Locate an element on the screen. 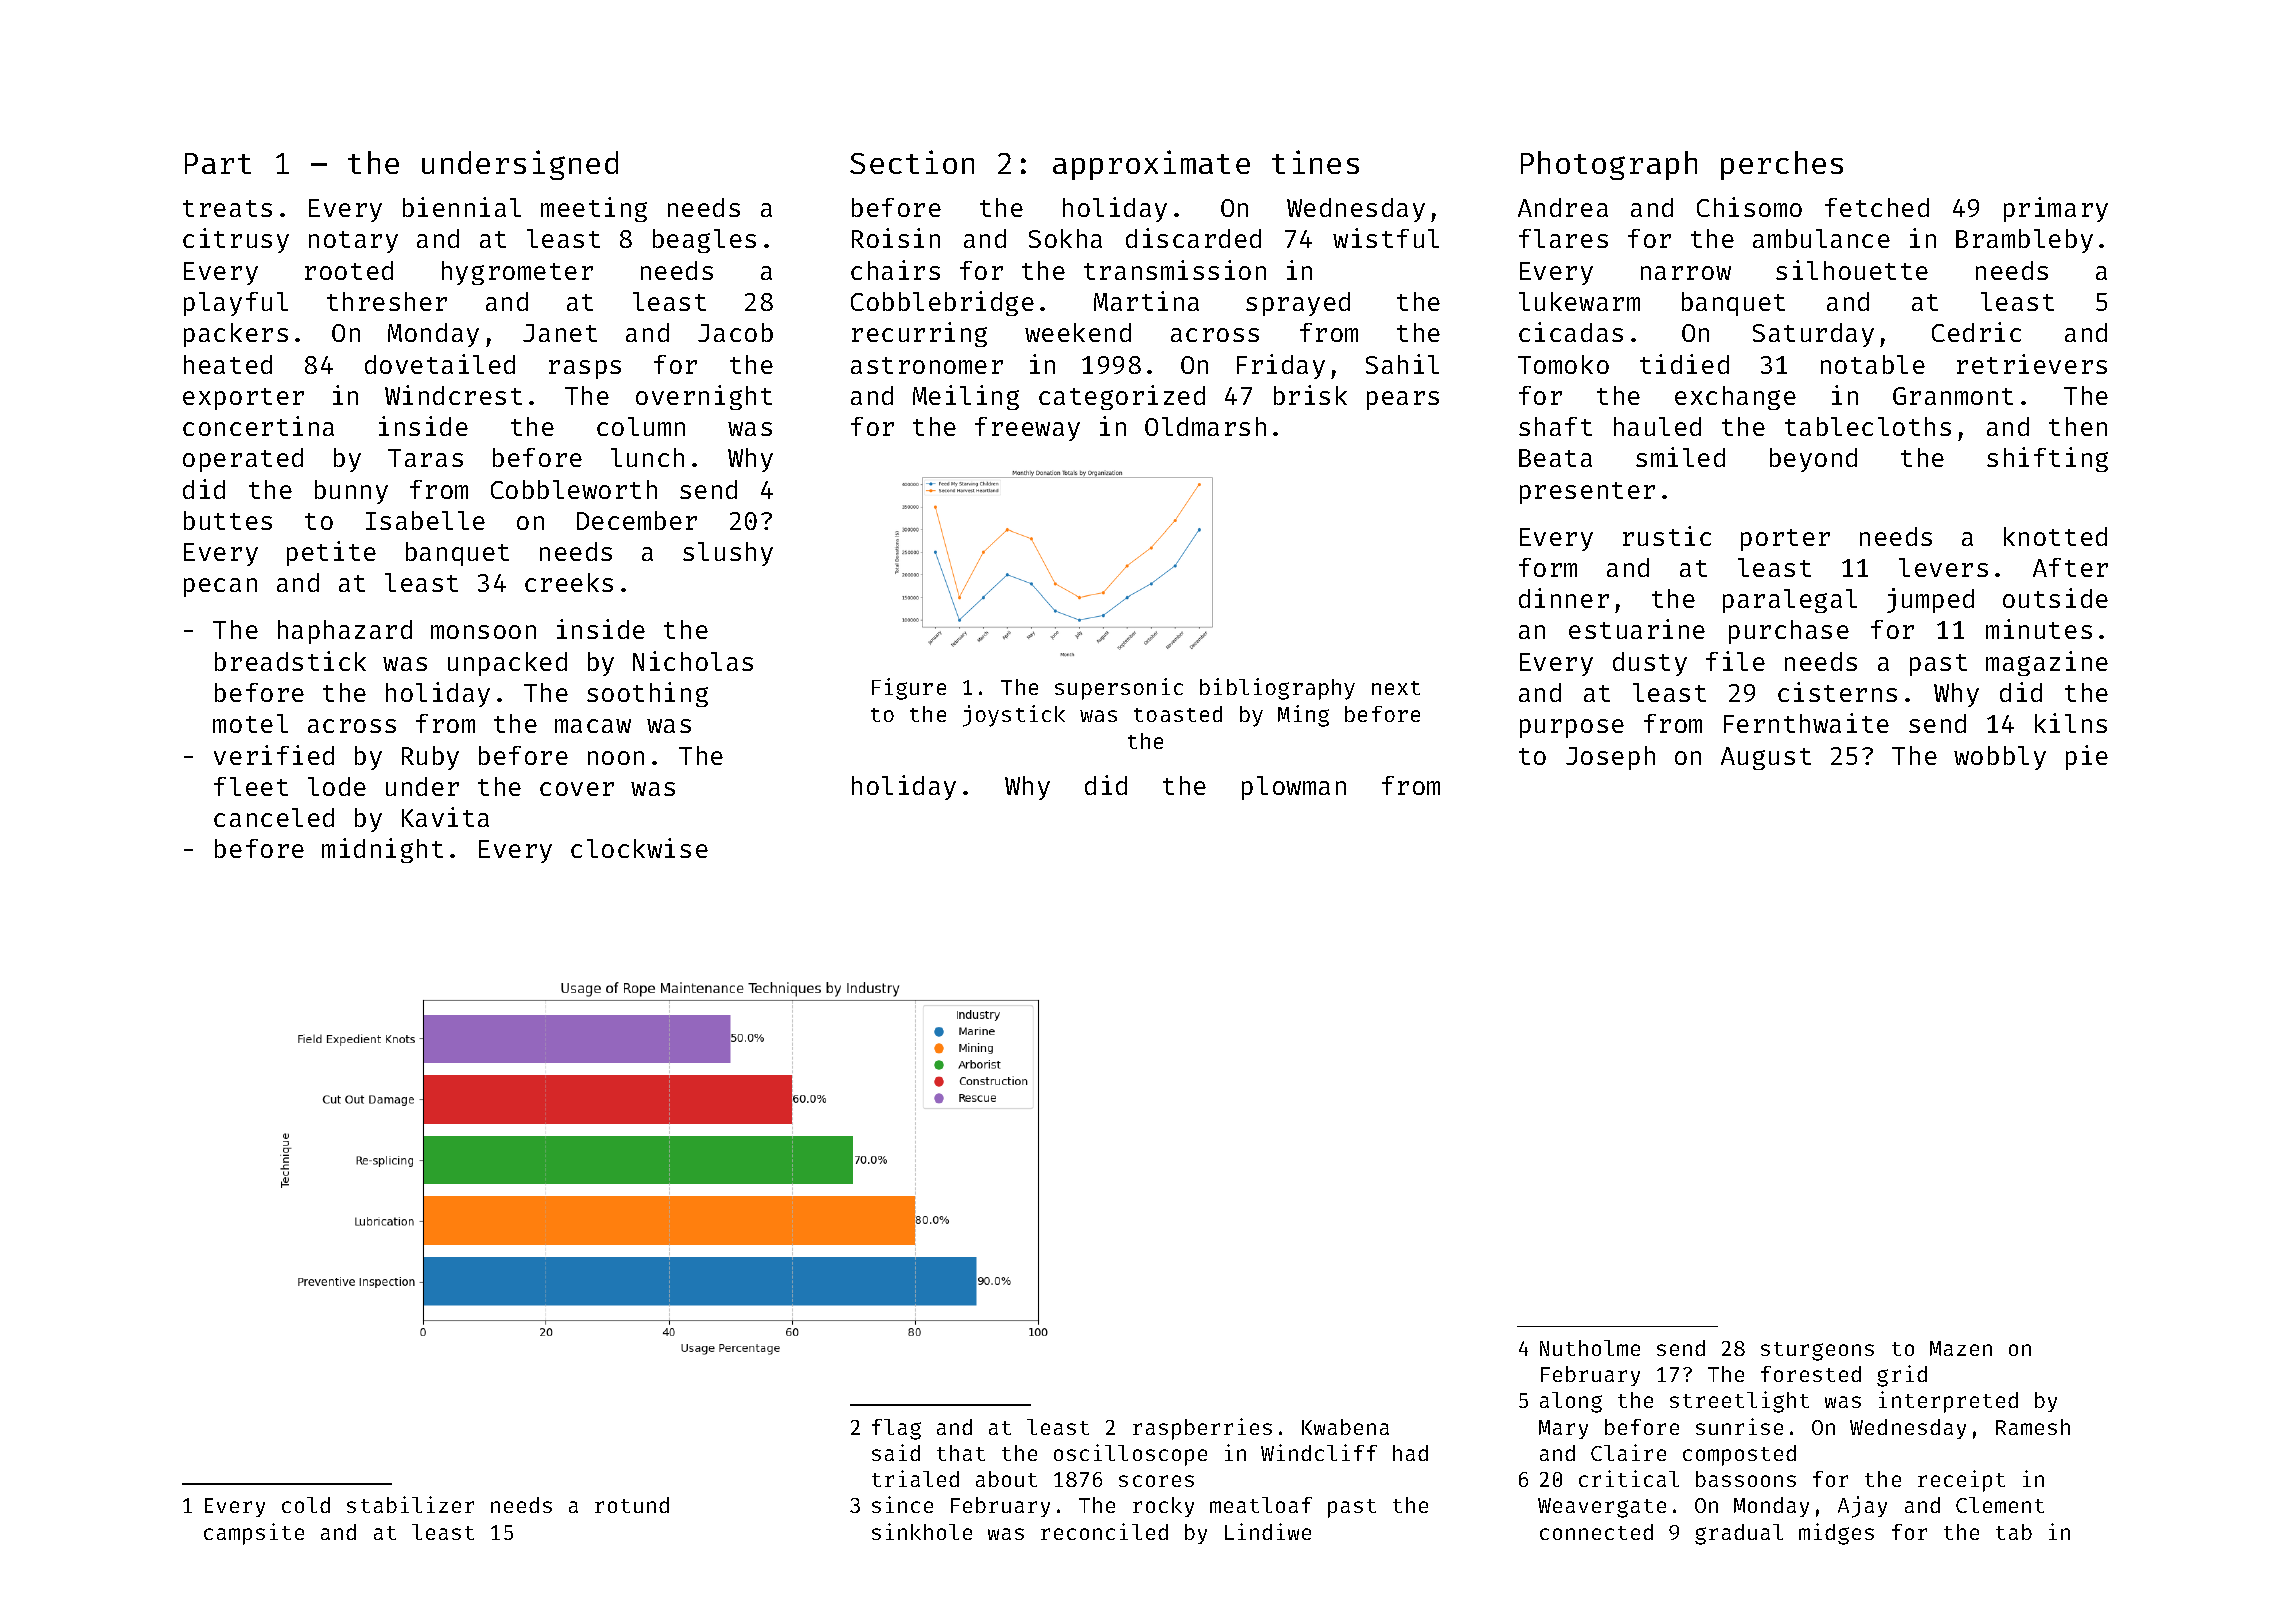 This screenshot has height=1620, width=2292. lunch is located at coordinates (647, 457).
